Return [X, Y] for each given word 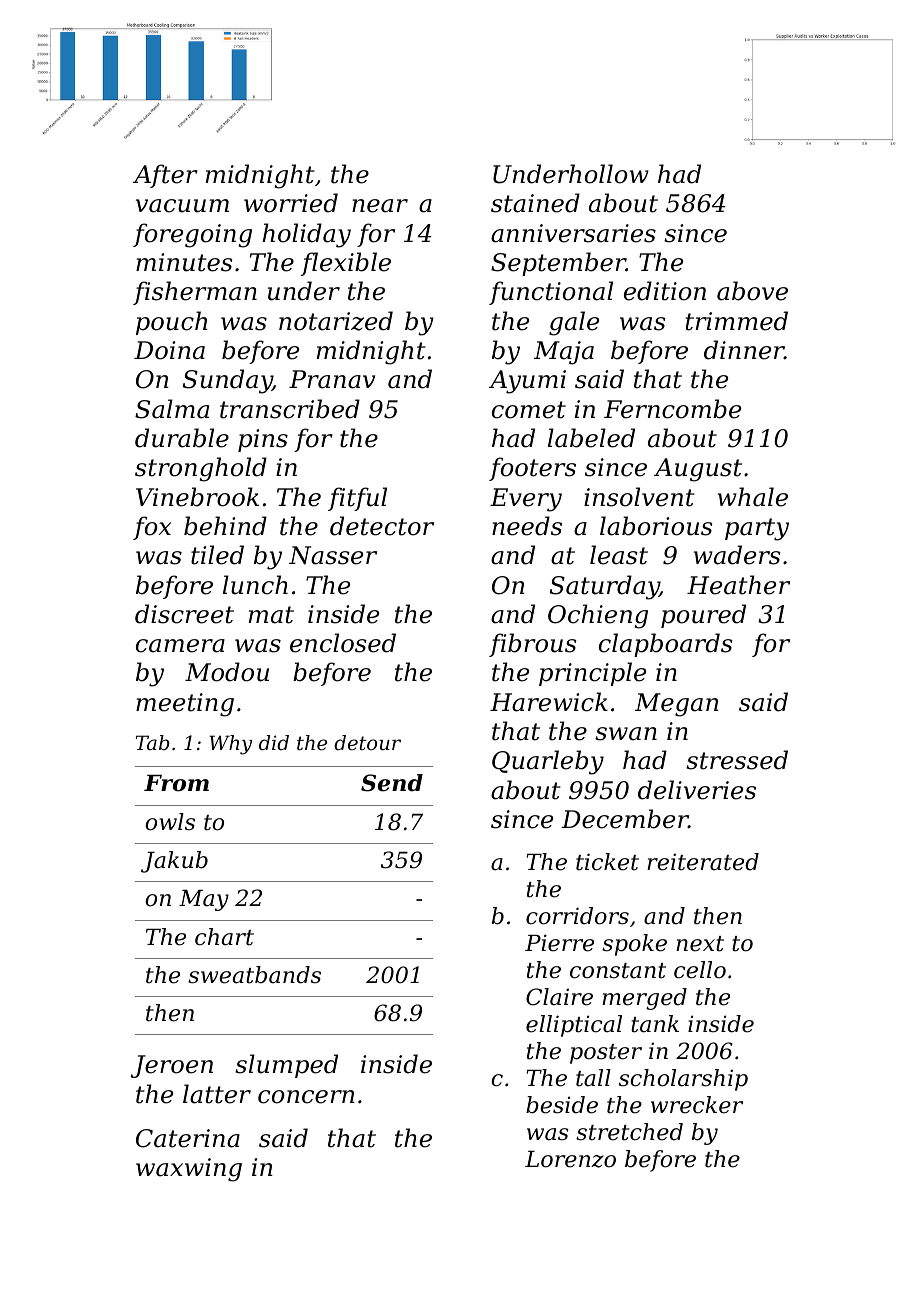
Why [230, 745]
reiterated [703, 862]
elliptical [574, 1026]
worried [291, 203]
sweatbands [254, 975]
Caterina [188, 1138]
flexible [346, 264]
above [752, 291]
